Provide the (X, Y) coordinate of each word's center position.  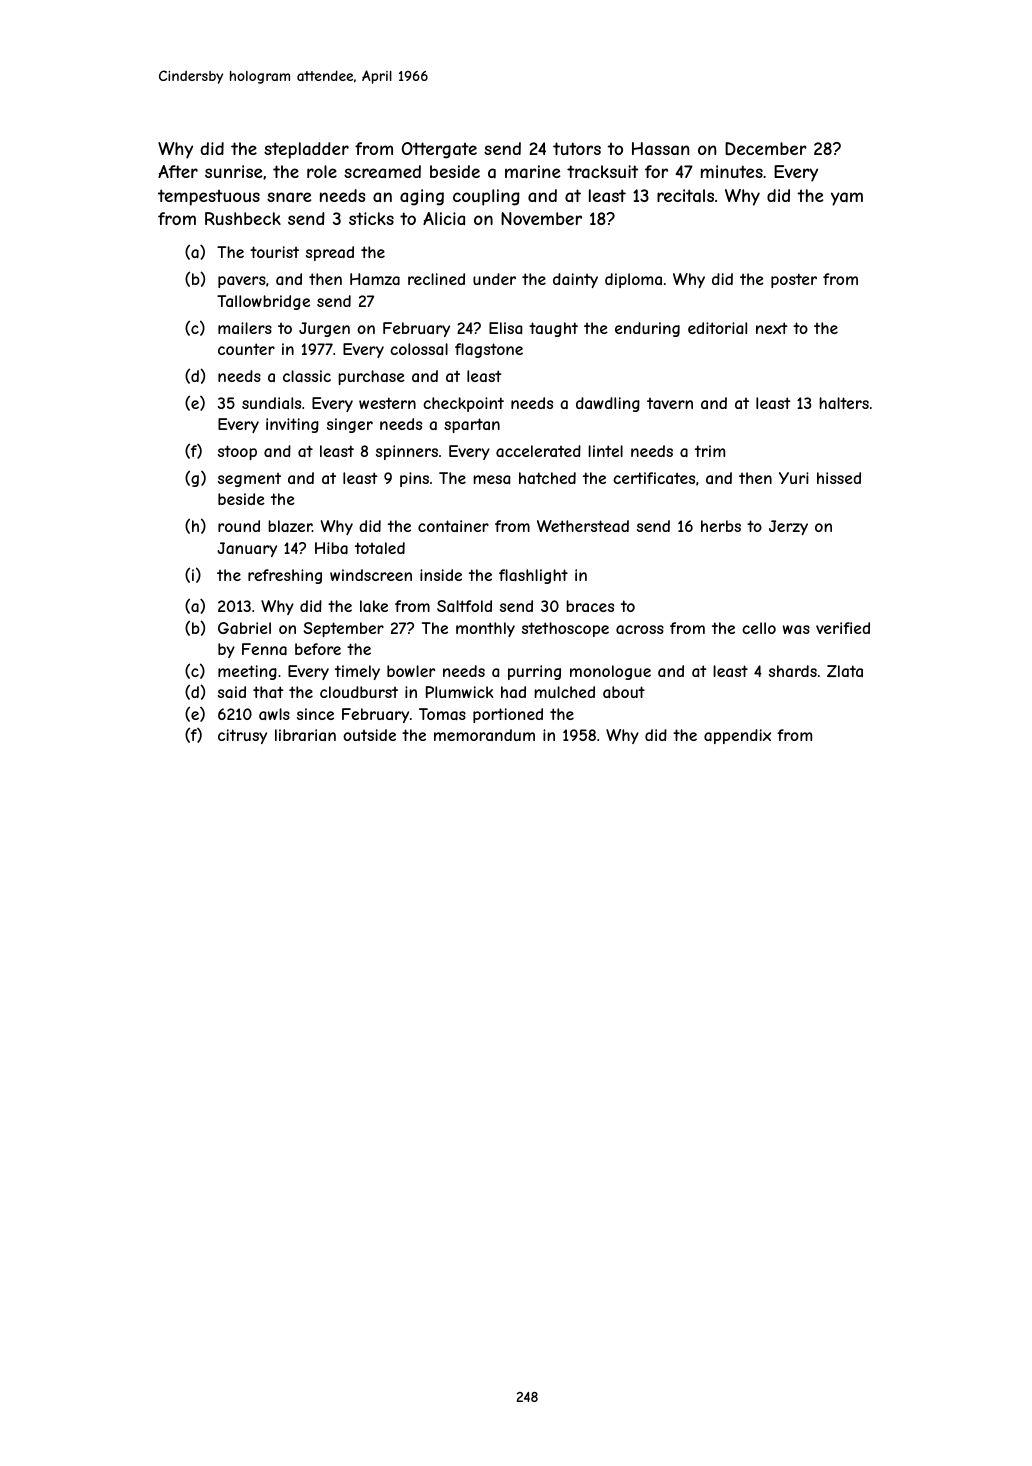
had (513, 692)
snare (289, 197)
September (343, 629)
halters (844, 403)
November (541, 218)
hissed (839, 478)
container (453, 526)
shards (793, 671)
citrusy (242, 736)
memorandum (484, 735)
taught (553, 329)
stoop (237, 452)
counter (246, 349)
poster (794, 280)
